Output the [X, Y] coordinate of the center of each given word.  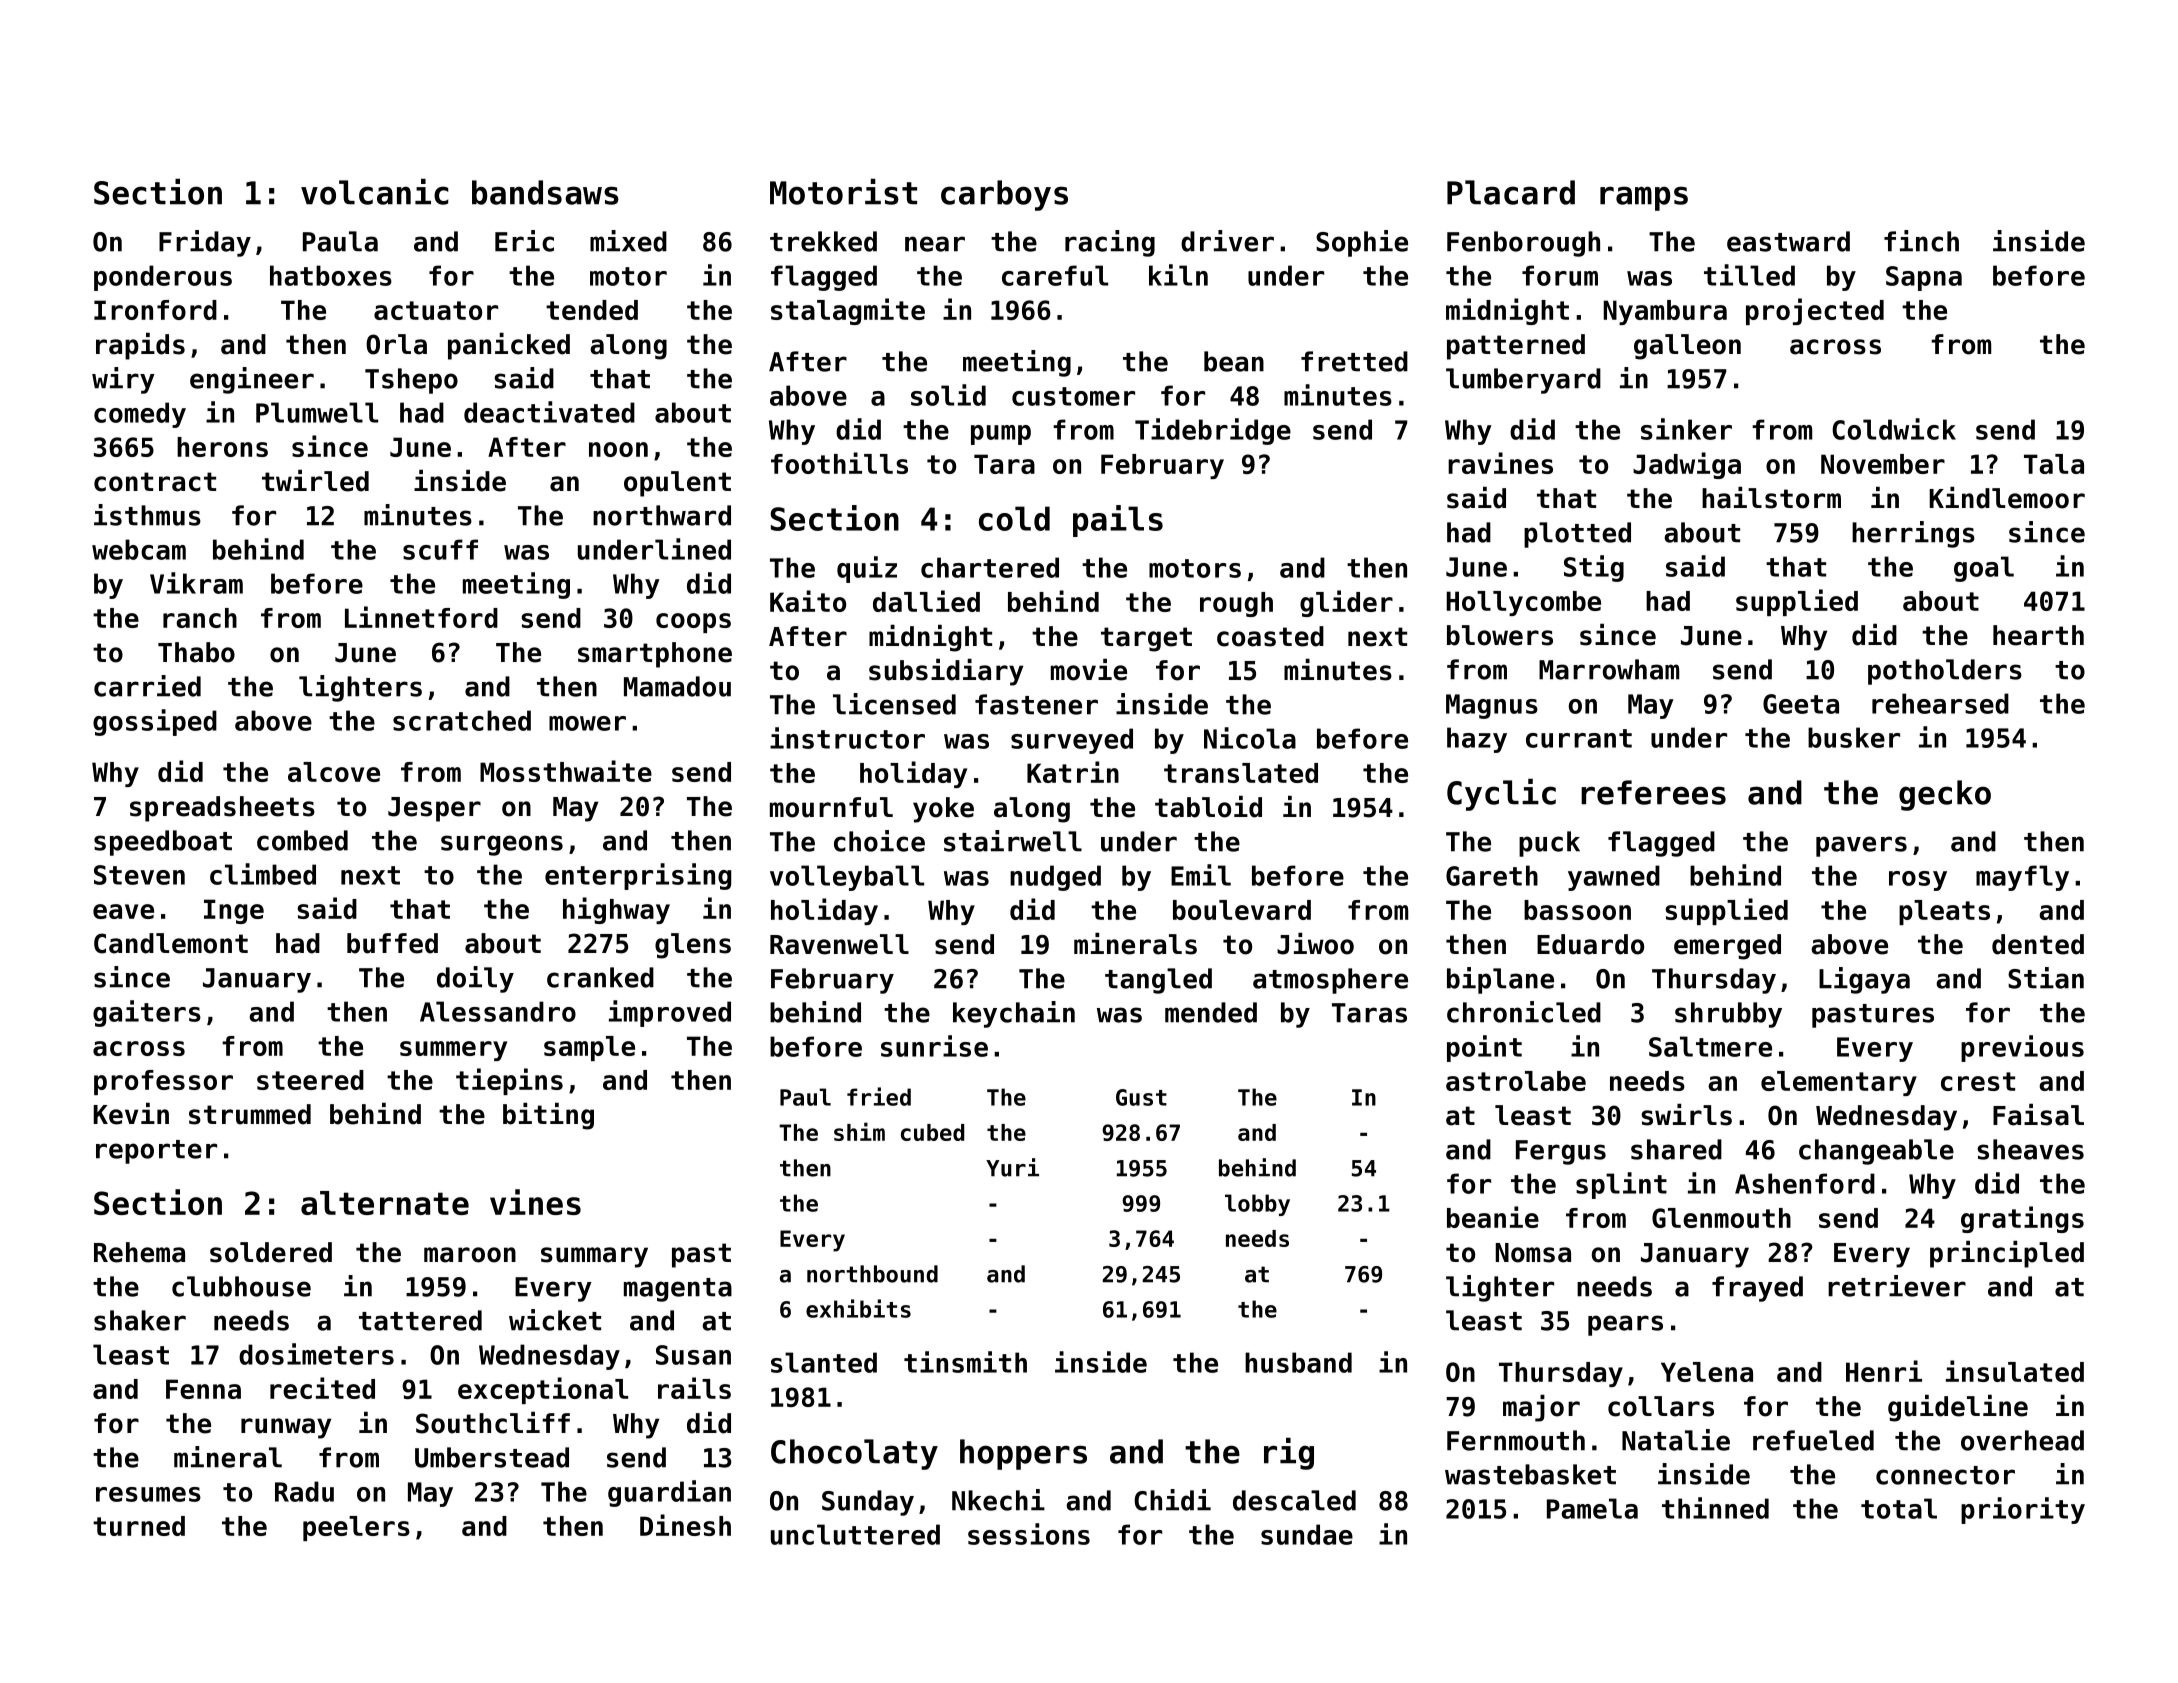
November [1883, 464]
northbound [872, 1274]
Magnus [1492, 706]
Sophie [1362, 243]
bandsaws [545, 192]
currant [1579, 738]
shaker [140, 1320]
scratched [462, 720]
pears [1625, 1325]
